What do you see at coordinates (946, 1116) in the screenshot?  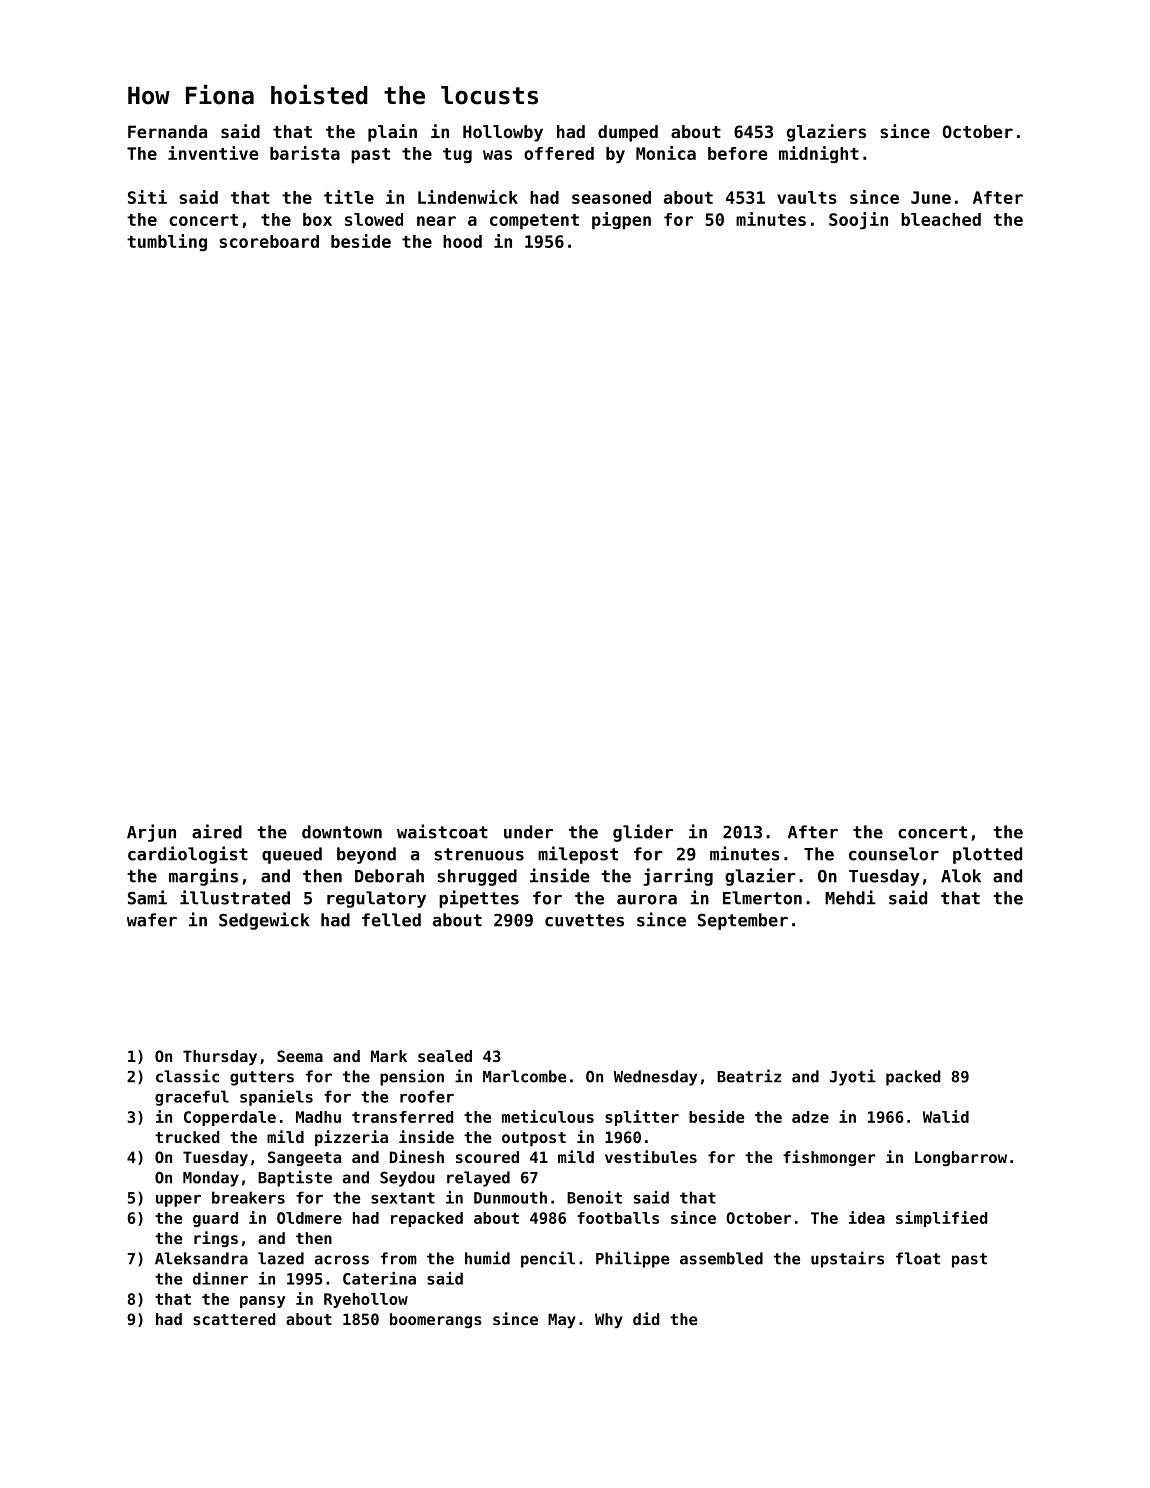 I see `Walid` at bounding box center [946, 1116].
